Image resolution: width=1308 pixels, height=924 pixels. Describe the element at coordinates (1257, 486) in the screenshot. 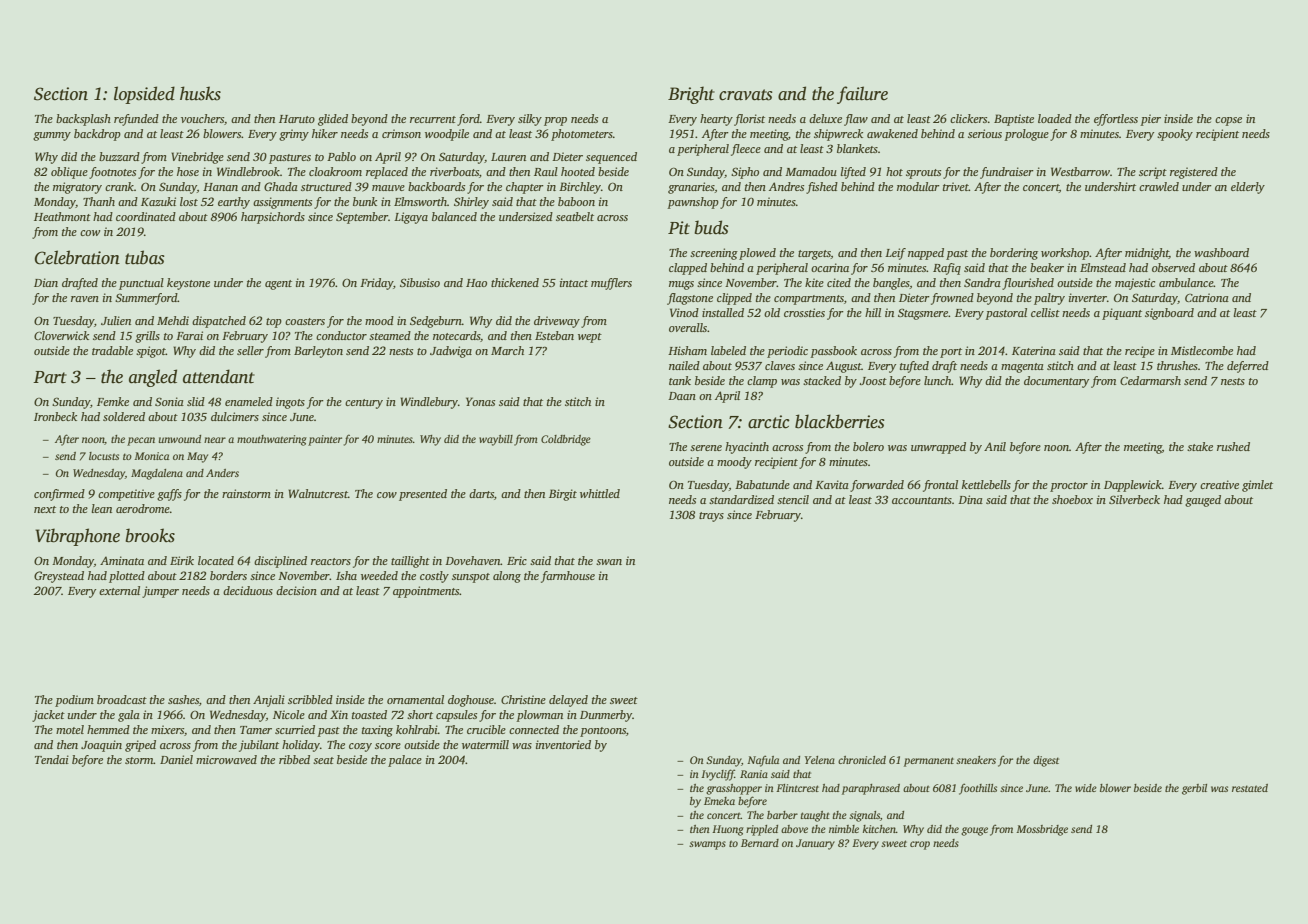

I see `gimlet` at that location.
